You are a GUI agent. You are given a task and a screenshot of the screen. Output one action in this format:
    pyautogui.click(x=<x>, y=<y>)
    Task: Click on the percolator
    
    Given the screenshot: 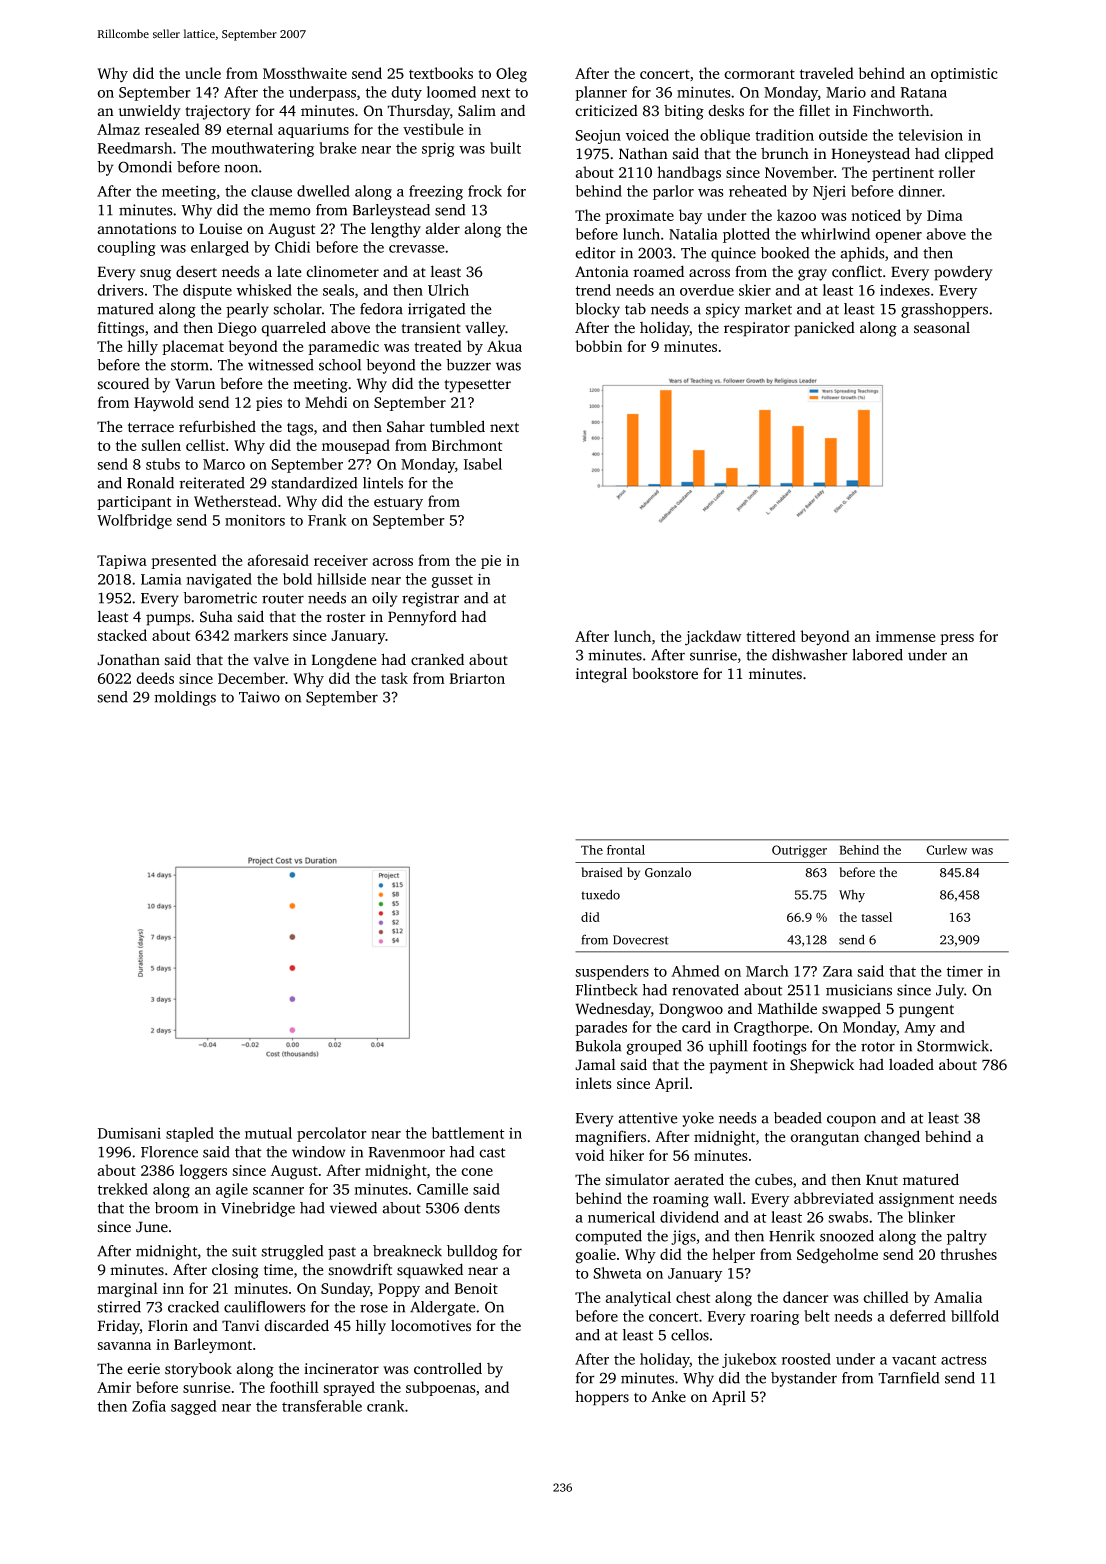 What is the action you would take?
    pyautogui.click(x=332, y=1134)
